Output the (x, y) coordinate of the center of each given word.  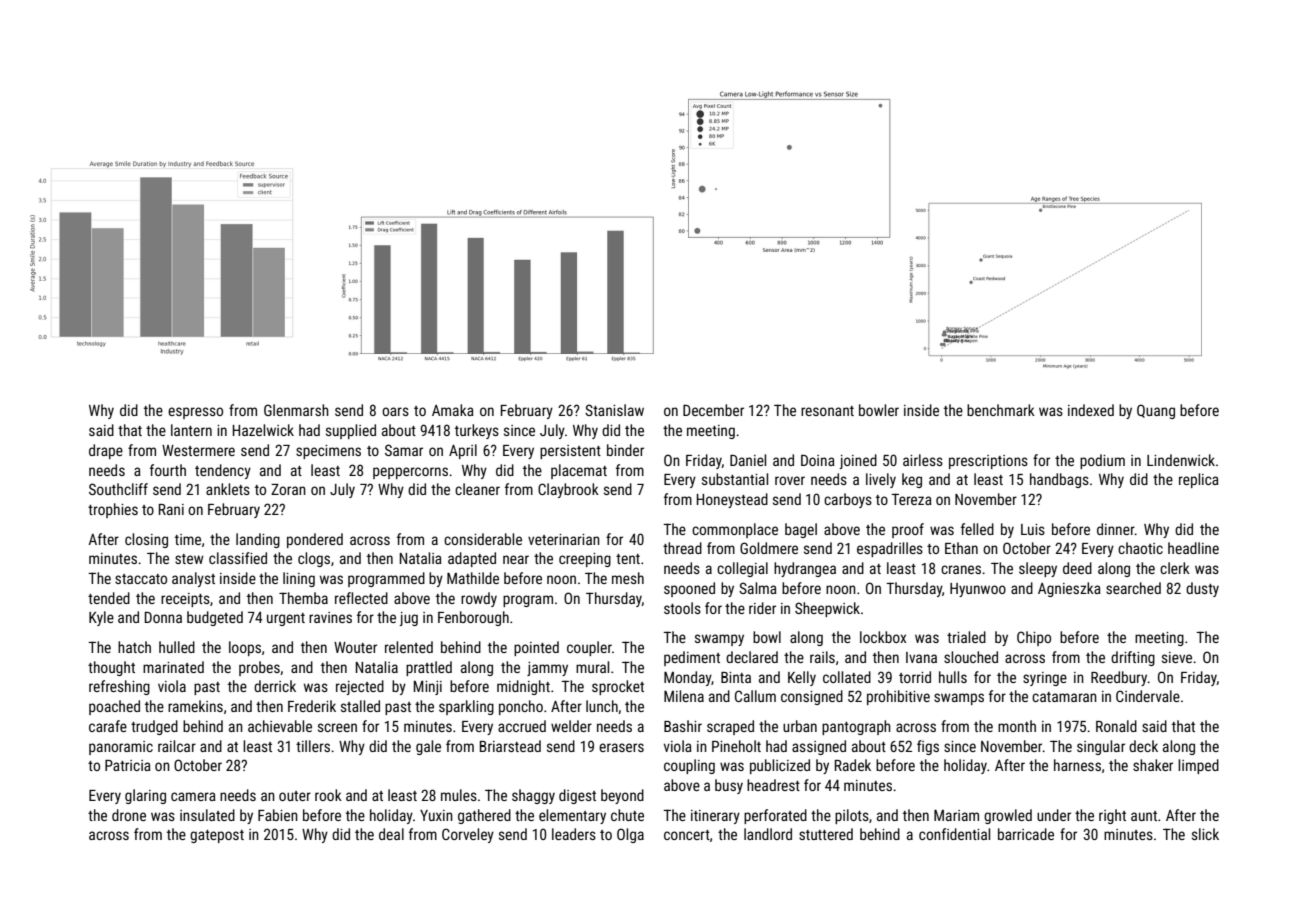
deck (1143, 746)
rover (790, 480)
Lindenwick (1181, 460)
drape (106, 451)
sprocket (618, 687)
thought (111, 668)
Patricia (128, 765)
